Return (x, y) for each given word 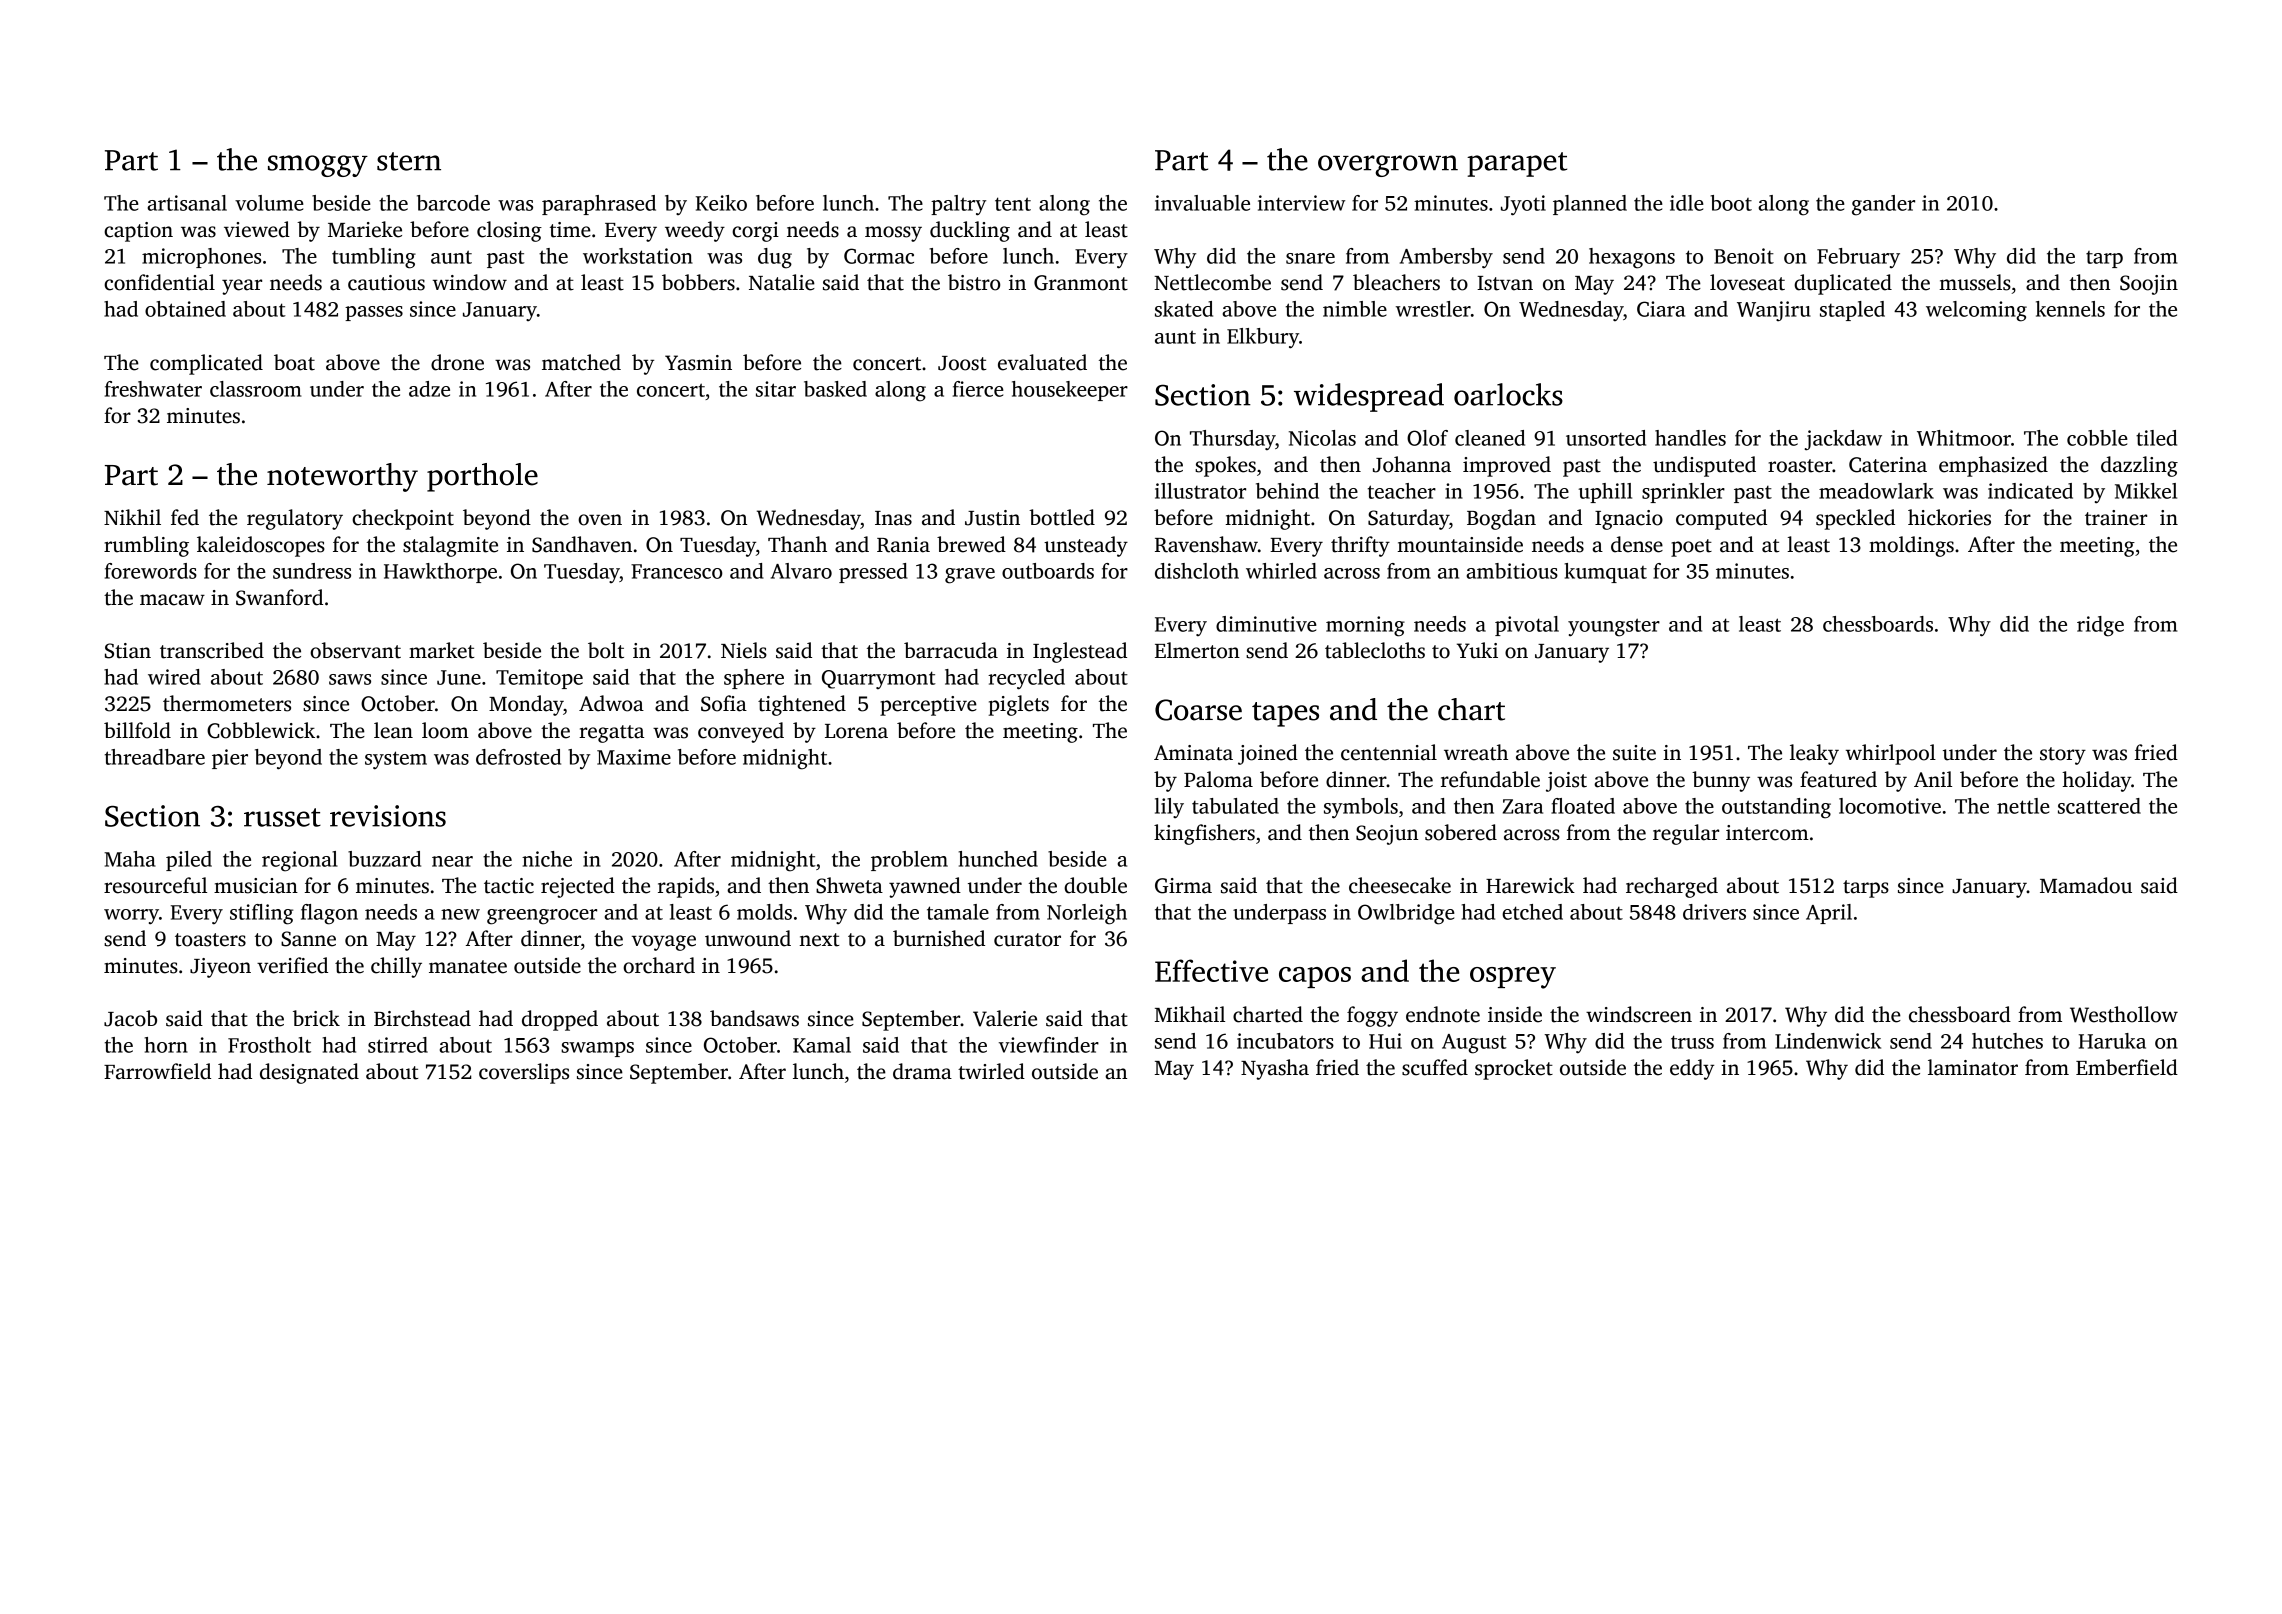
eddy (1692, 1069)
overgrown (1388, 166)
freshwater (153, 389)
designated (309, 1073)
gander (1883, 205)
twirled (991, 1071)
